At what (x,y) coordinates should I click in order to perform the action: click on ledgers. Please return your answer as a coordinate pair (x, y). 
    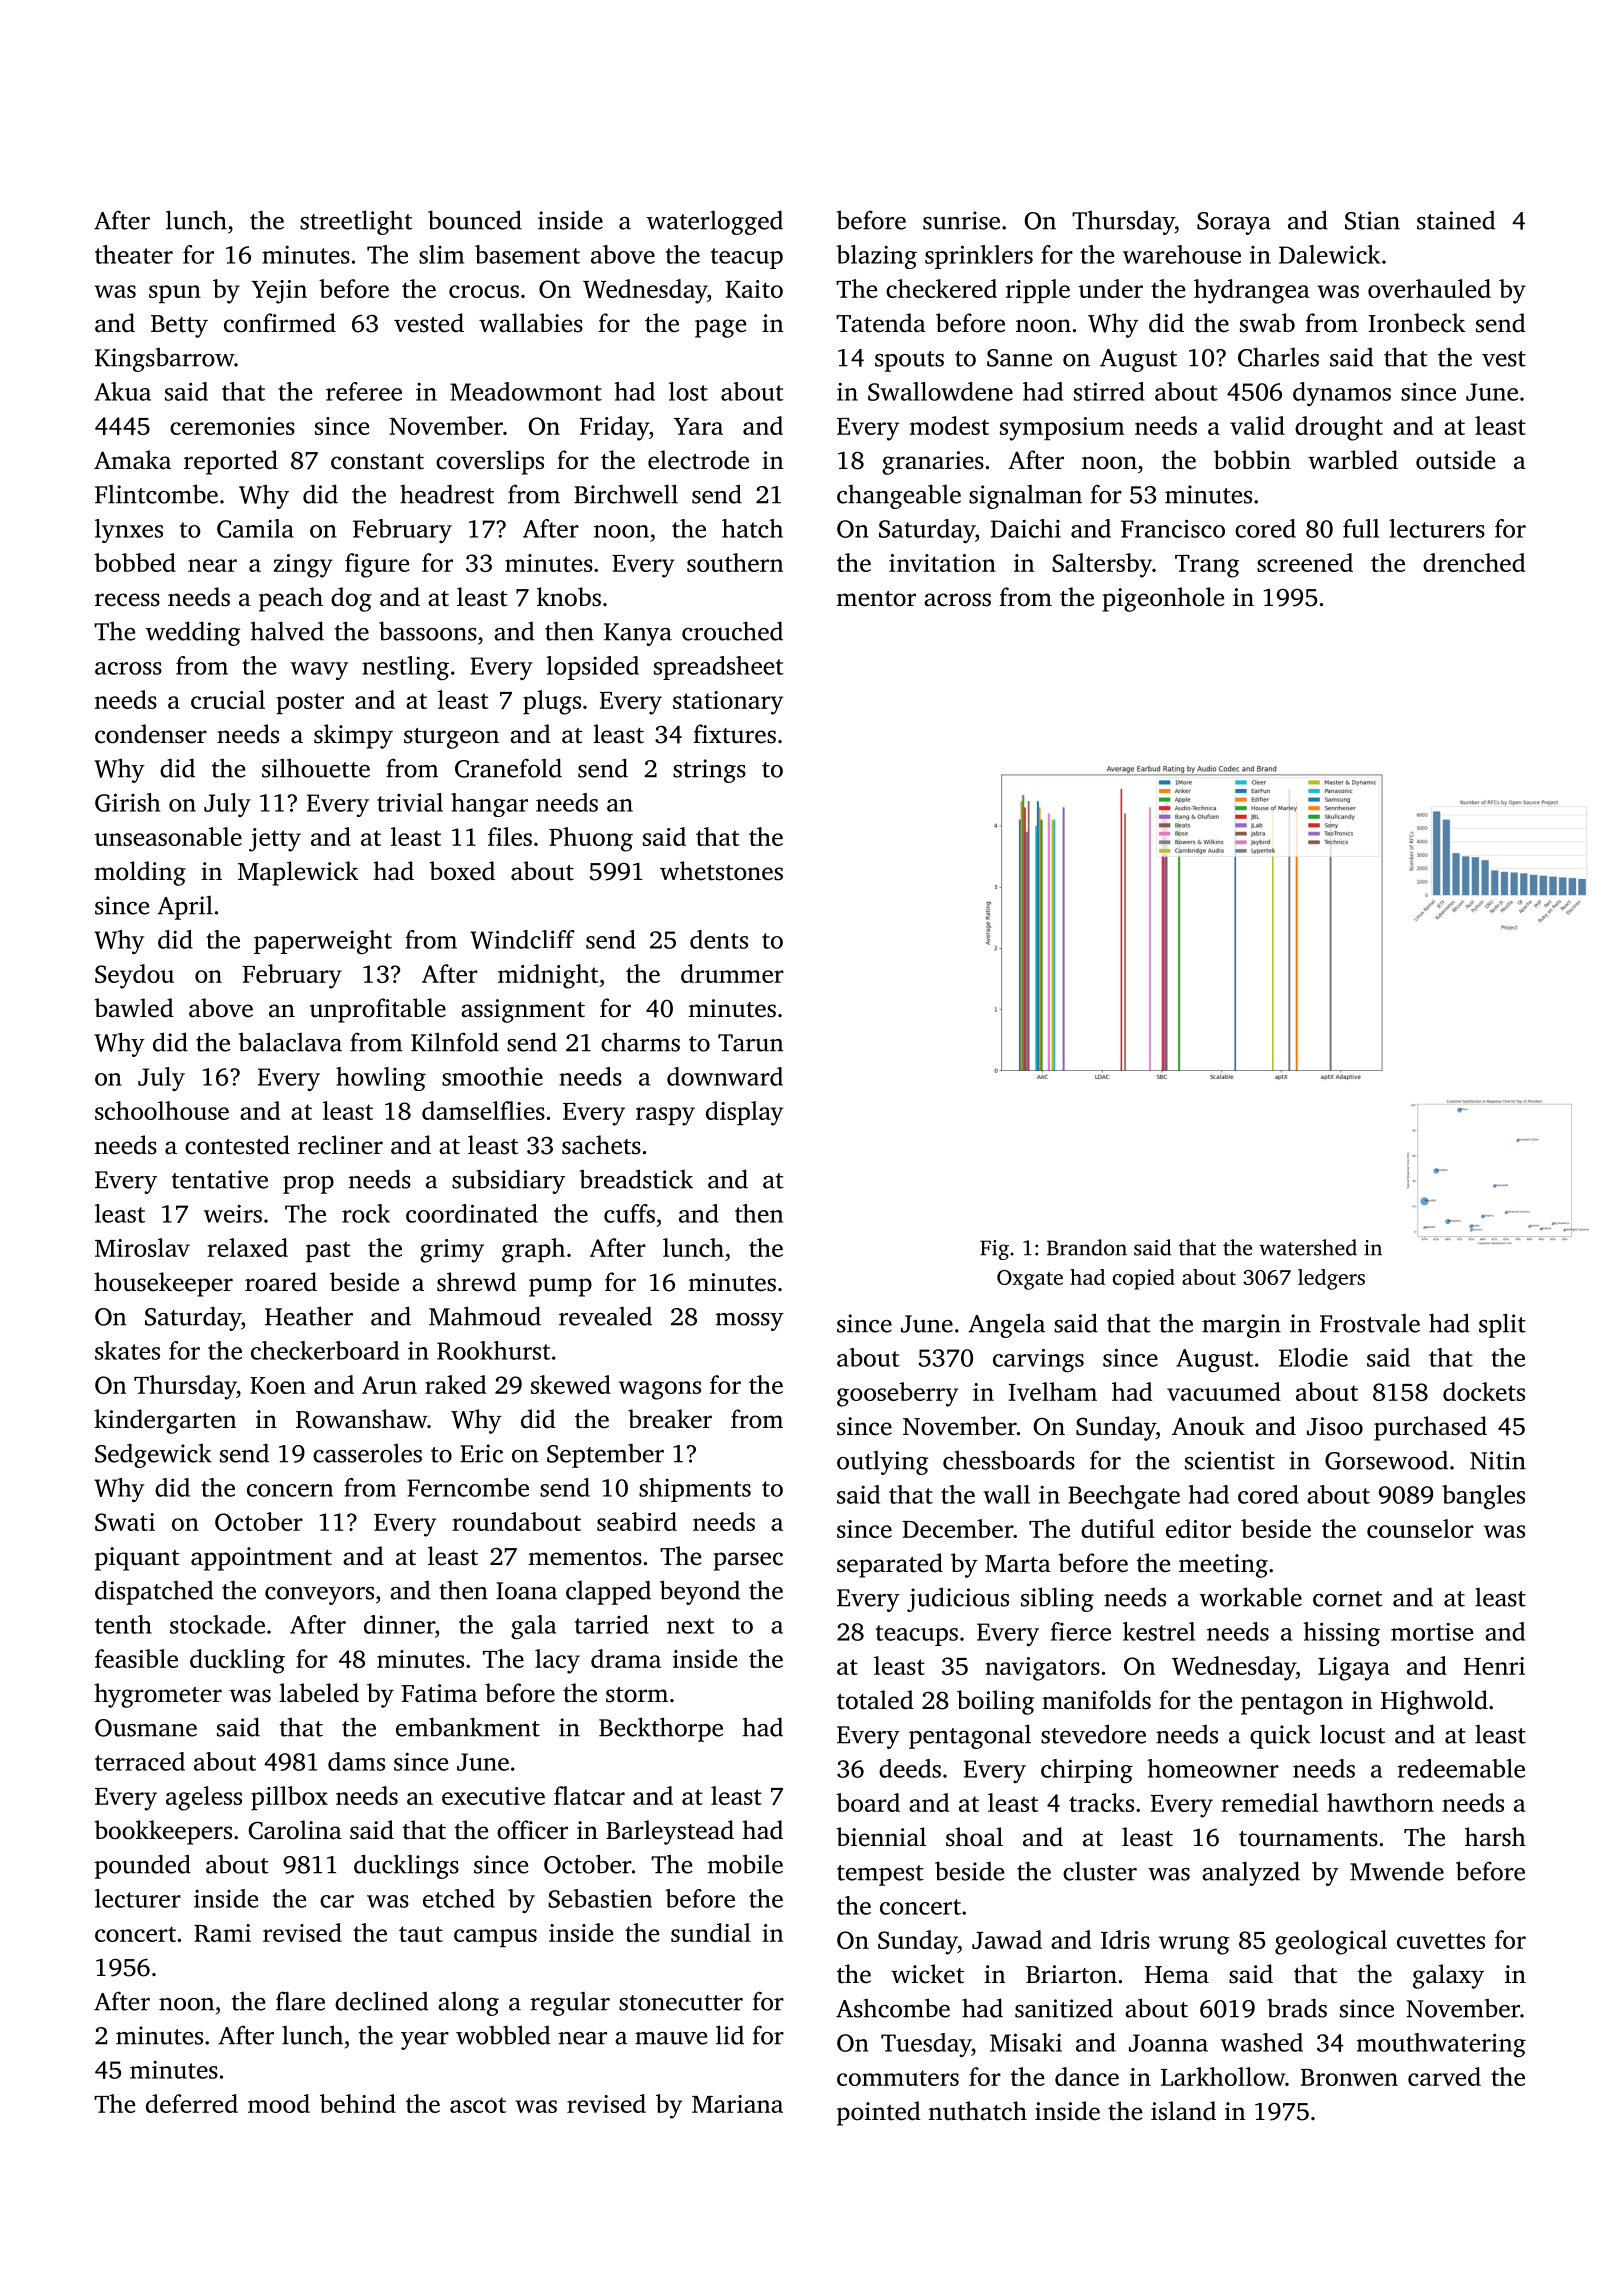
    Looking at the image, I should click on (1331, 1279).
